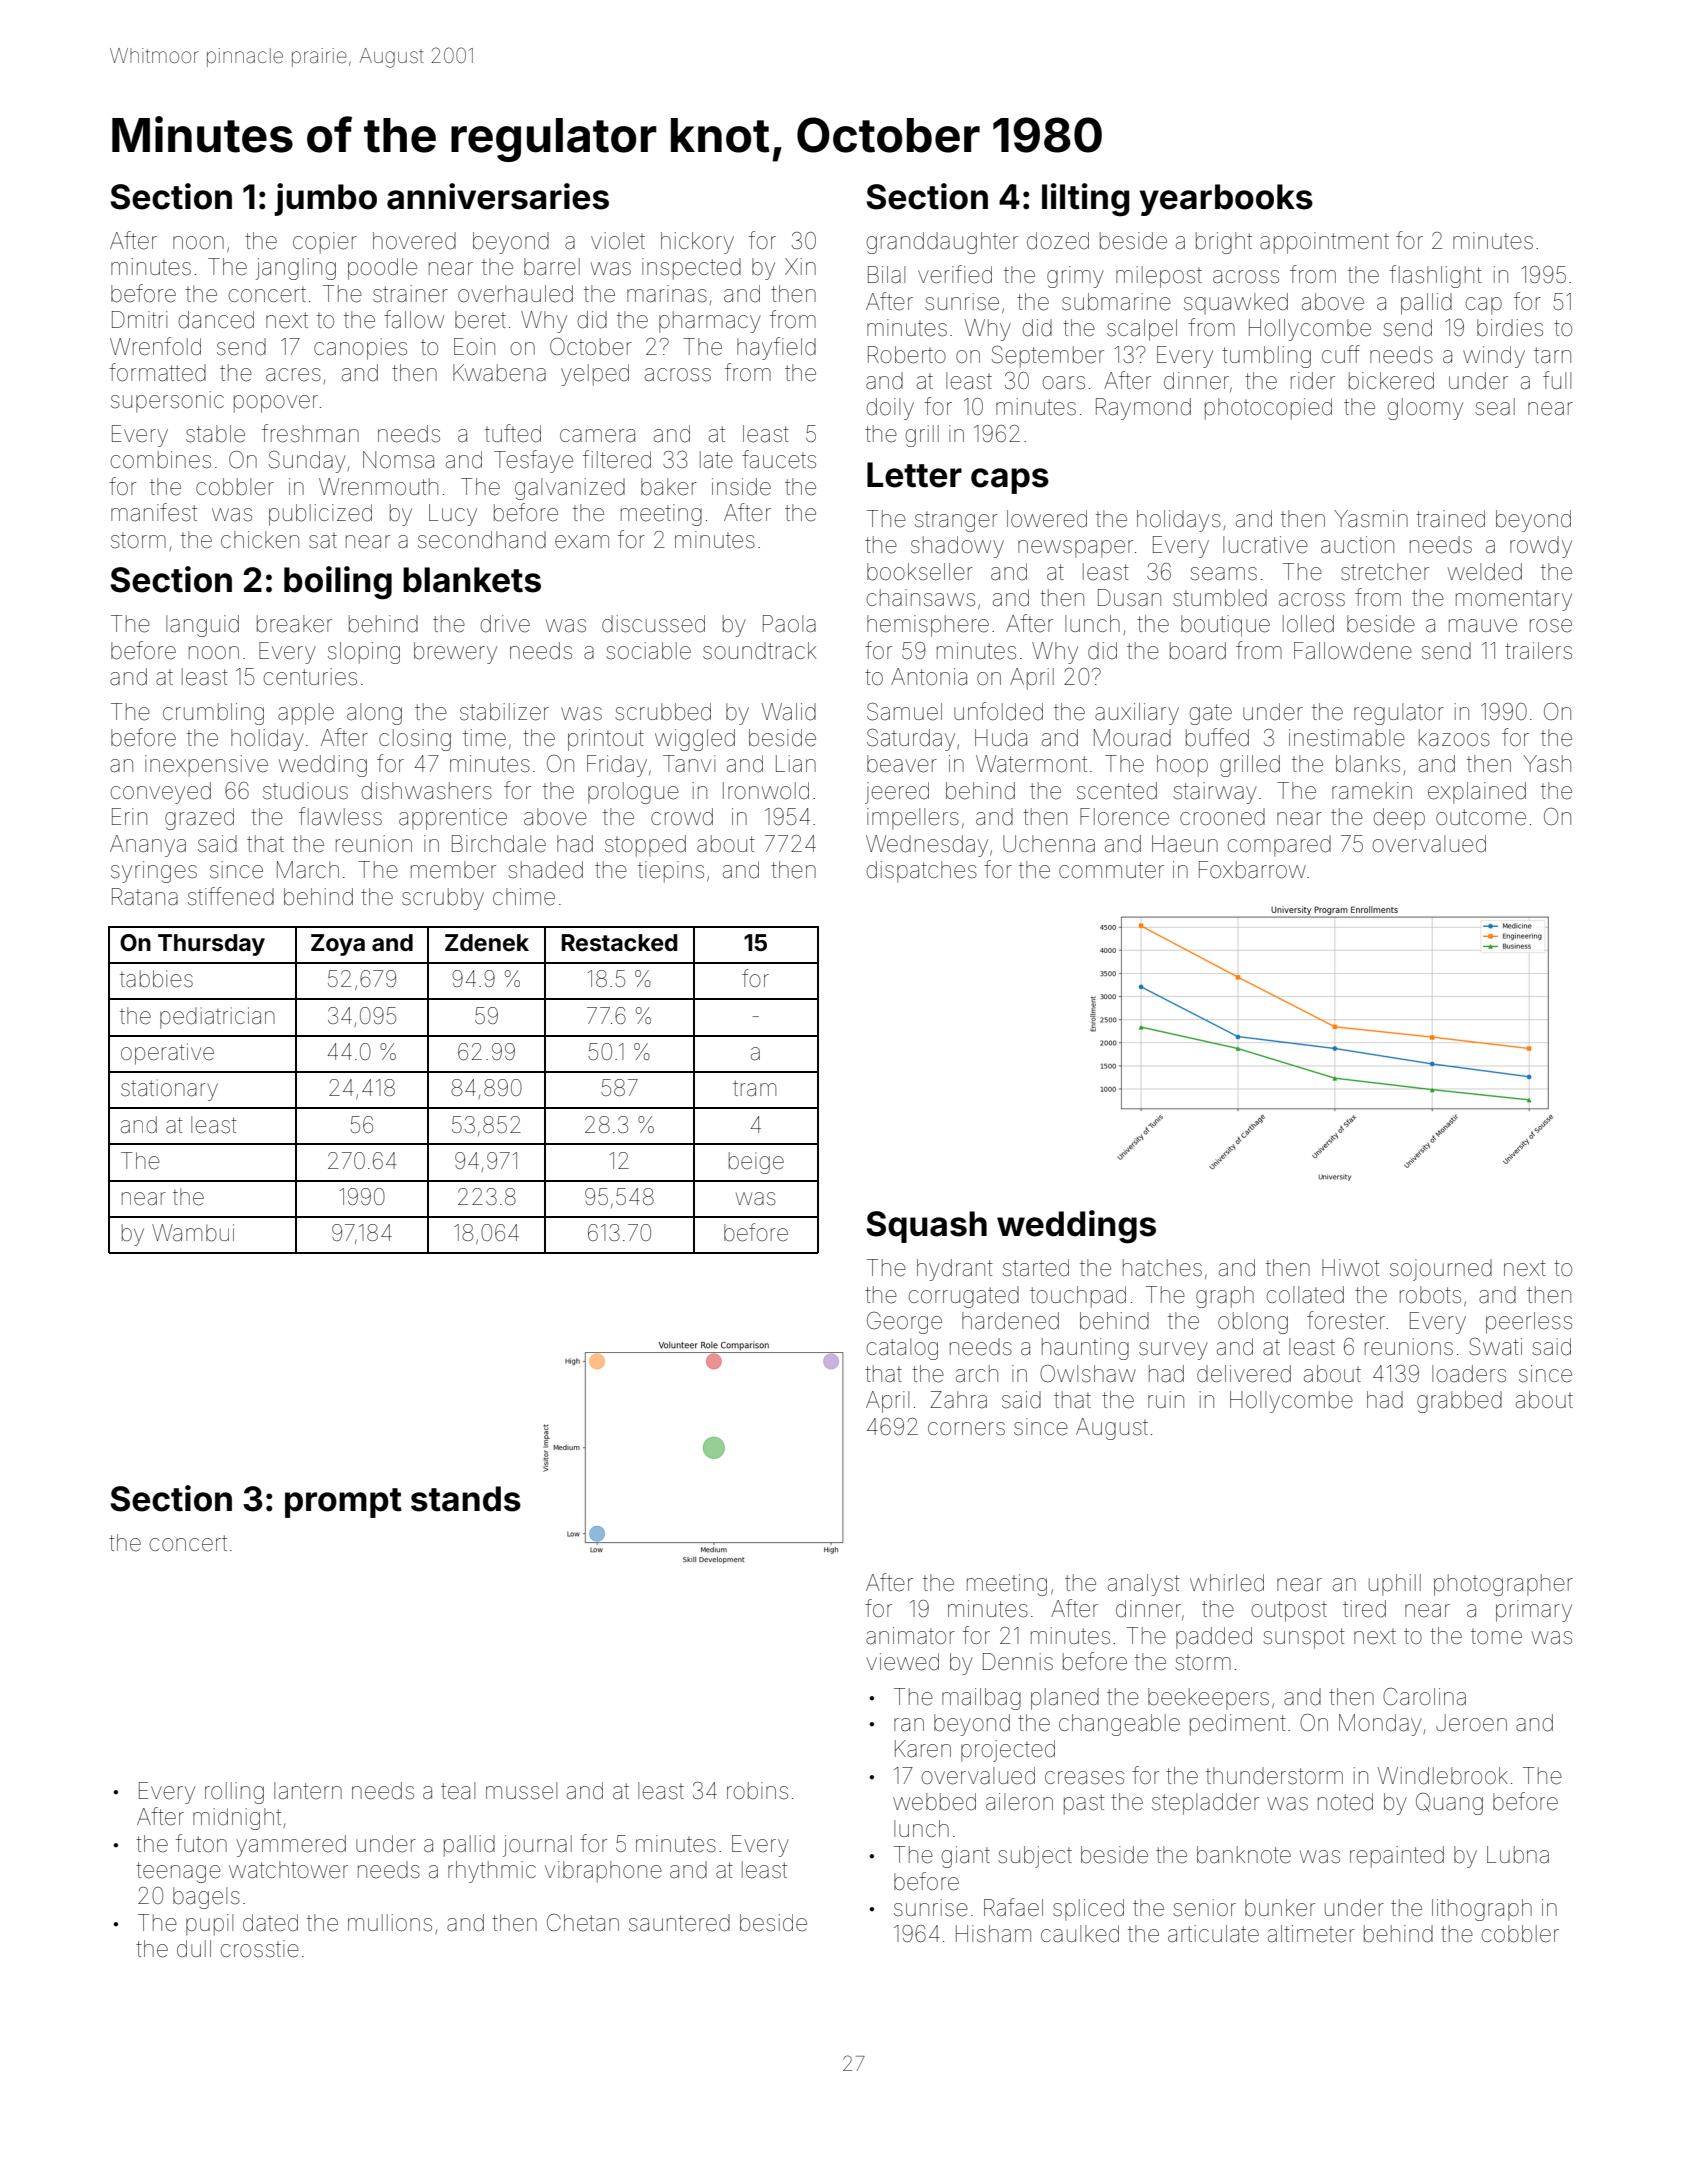  What do you see at coordinates (1518, 1855) in the document?
I see `Lubna` at bounding box center [1518, 1855].
